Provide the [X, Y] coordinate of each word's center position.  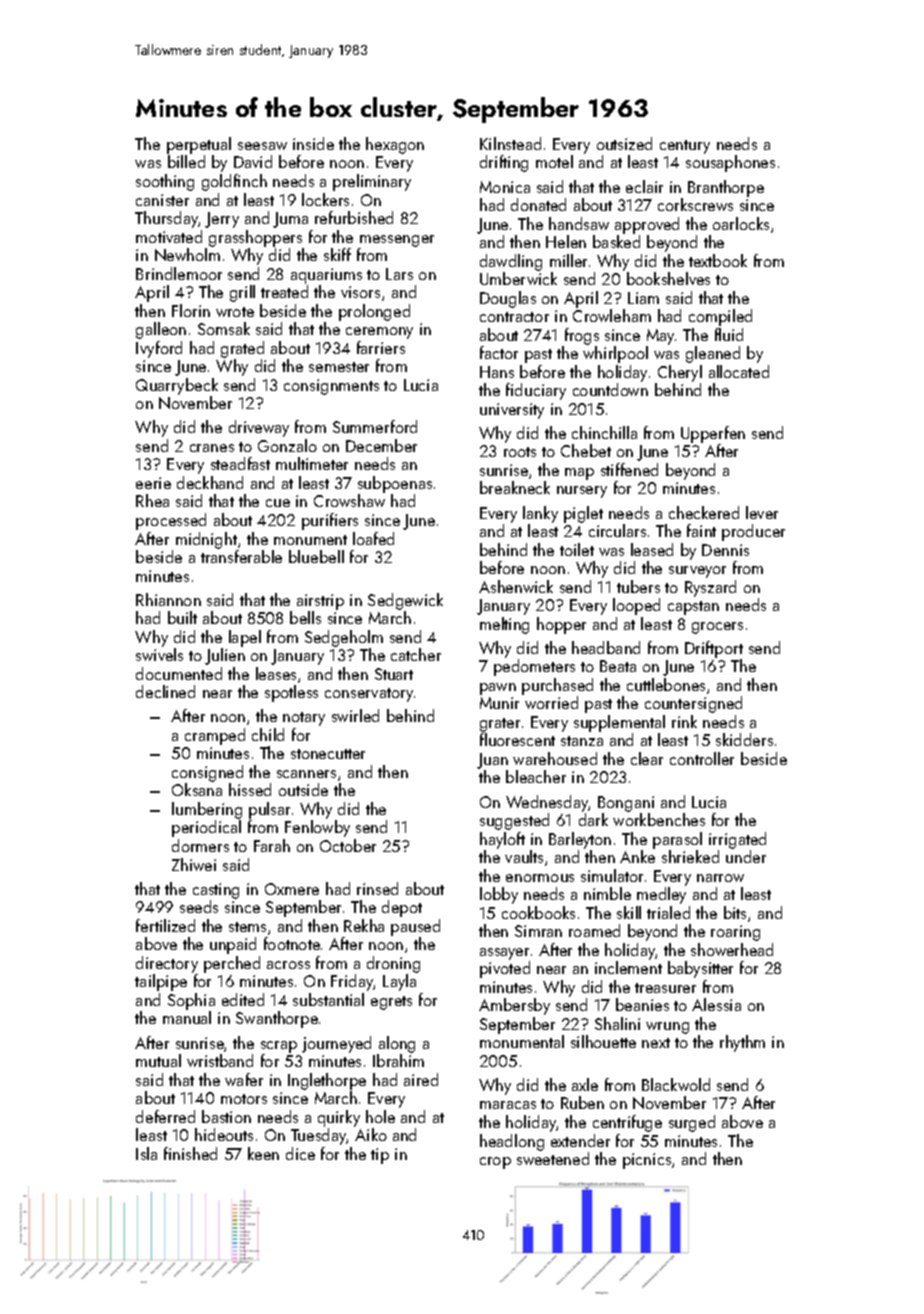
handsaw [579, 223]
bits [735, 912]
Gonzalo [287, 445]
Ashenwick [516, 586]
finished [190, 1153]
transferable [241, 556]
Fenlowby [317, 828]
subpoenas [395, 484]
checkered [704, 512]
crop [495, 1163]
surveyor [697, 572]
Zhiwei [194, 864]
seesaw [262, 146]
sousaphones [730, 163]
